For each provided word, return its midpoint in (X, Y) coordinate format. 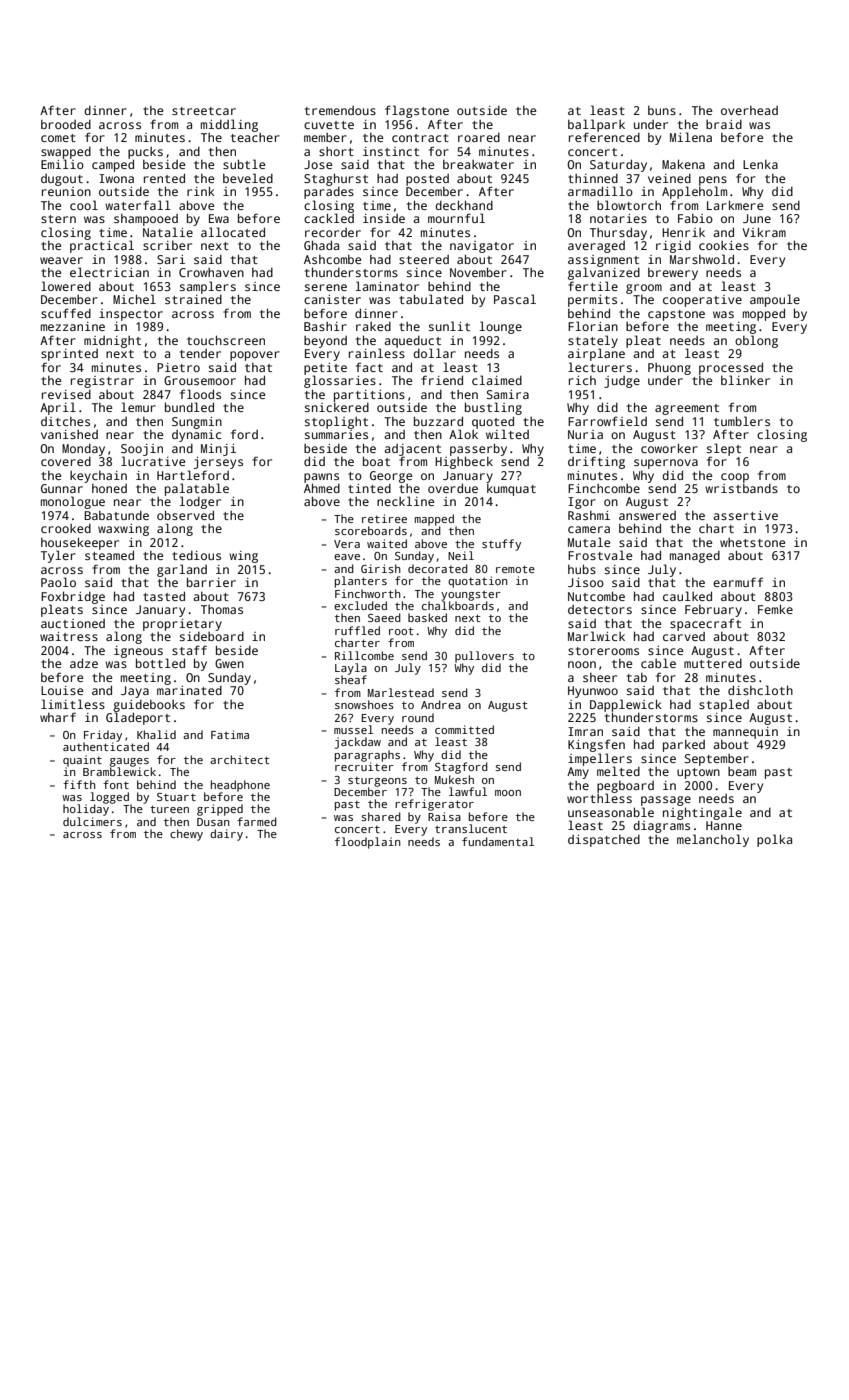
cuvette (329, 125)
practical (102, 246)
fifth (79, 784)
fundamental (498, 841)
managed (695, 557)
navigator (482, 247)
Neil (461, 555)
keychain (98, 477)
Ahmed (322, 488)
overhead (749, 110)
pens (713, 181)
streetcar (204, 111)
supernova (666, 464)
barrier (211, 582)
